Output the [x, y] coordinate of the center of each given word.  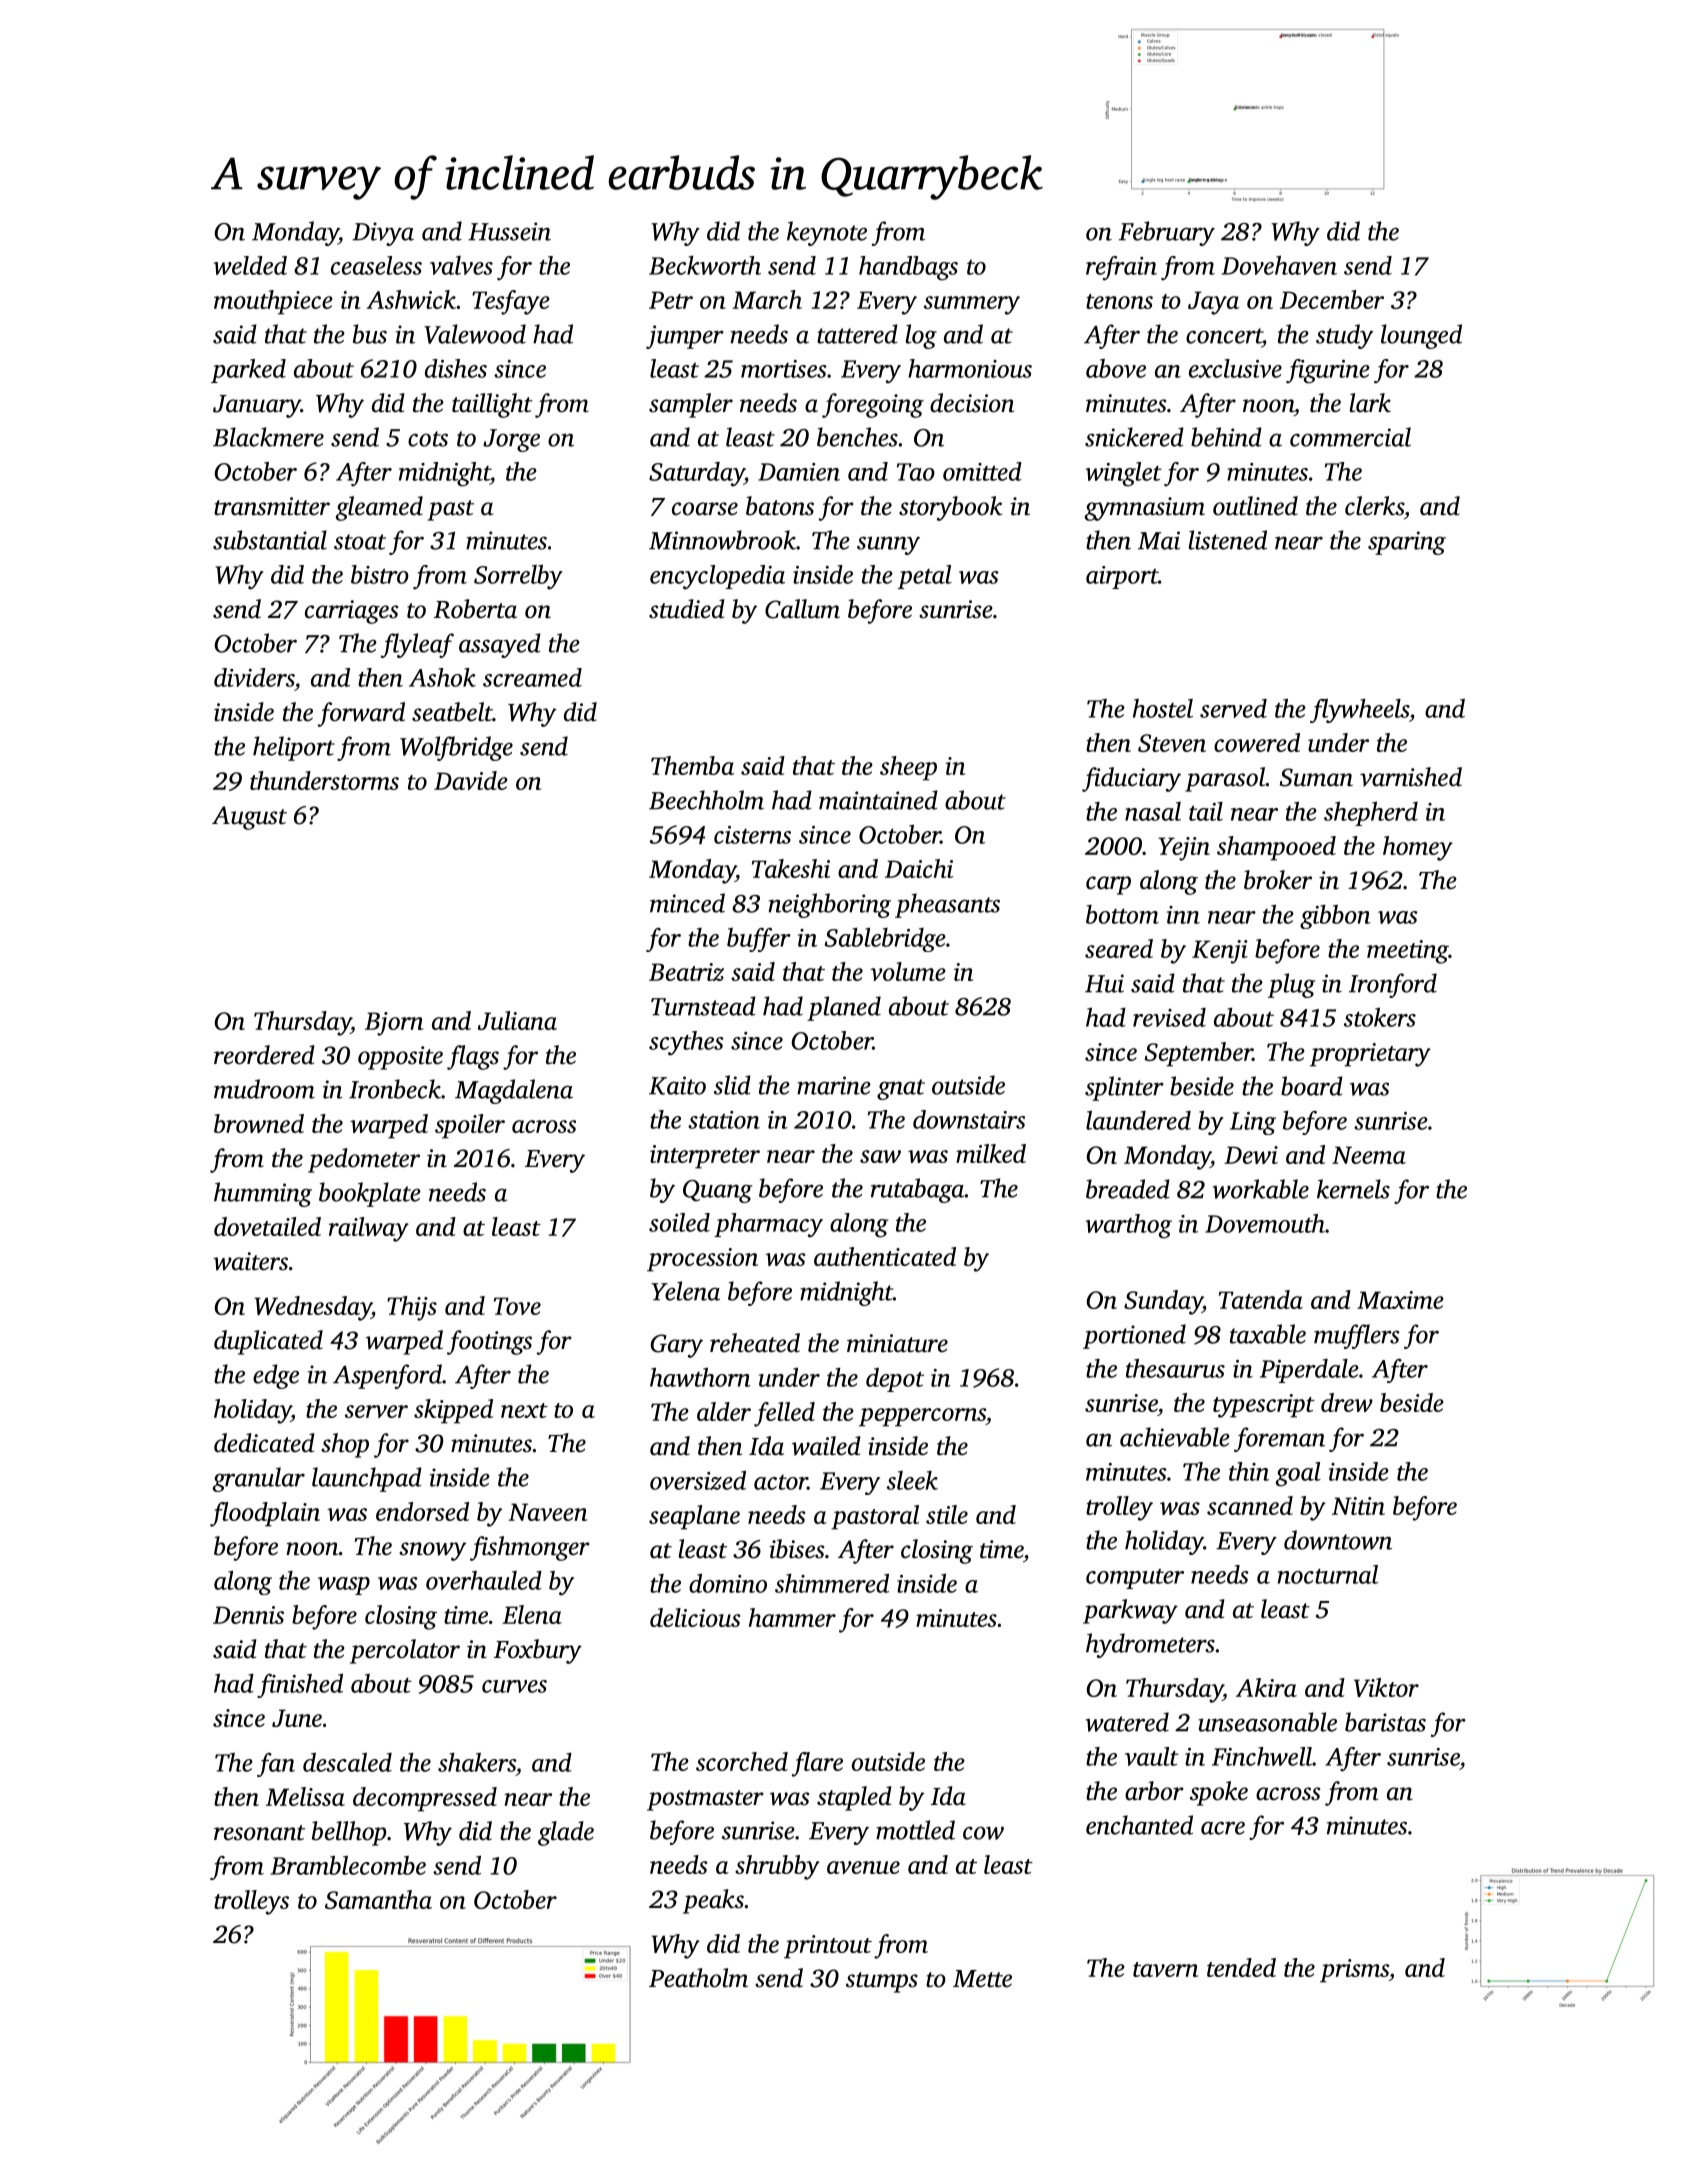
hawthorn [700, 1377]
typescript [1264, 1406]
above [1116, 368]
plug [1291, 985]
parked [248, 371]
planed [844, 1008]
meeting [1407, 952]
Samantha [378, 1899]
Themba [692, 765]
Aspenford [387, 1376]
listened [1228, 540]
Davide [471, 780]
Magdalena [514, 1091]
